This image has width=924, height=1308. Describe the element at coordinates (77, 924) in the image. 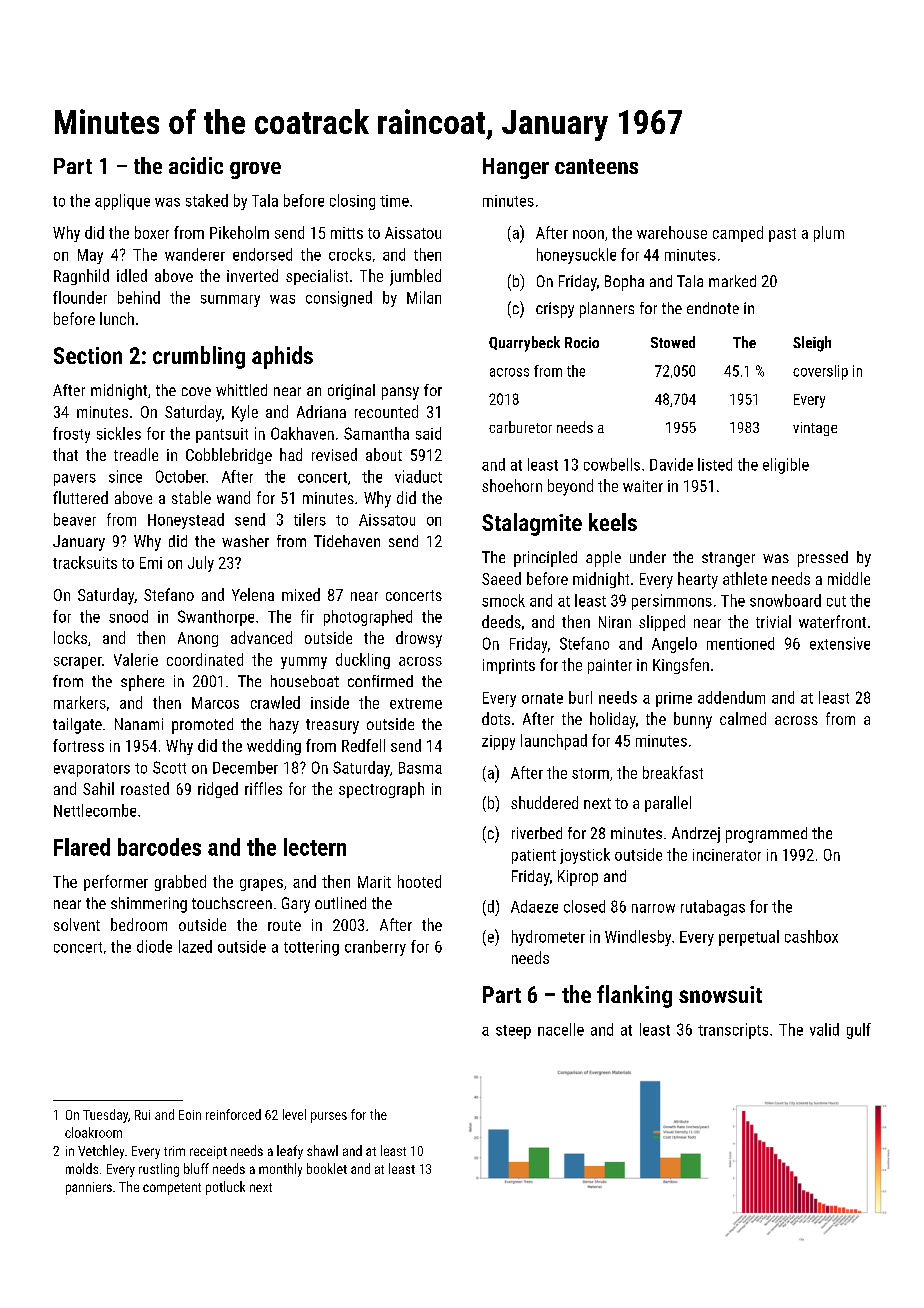

I see `solvent` at that location.
